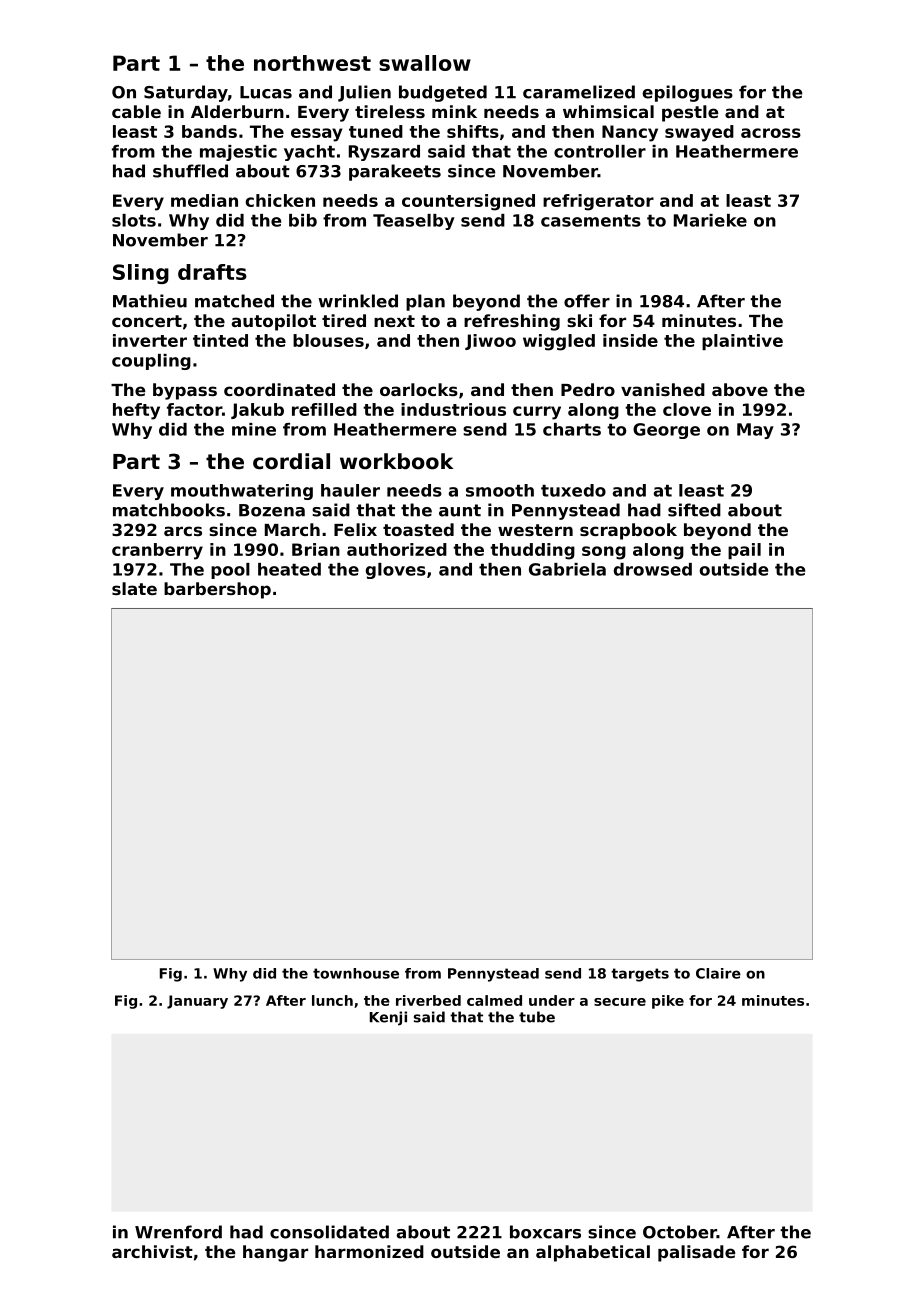 The image size is (924, 1308). I want to click on Gabriela, so click(567, 569).
